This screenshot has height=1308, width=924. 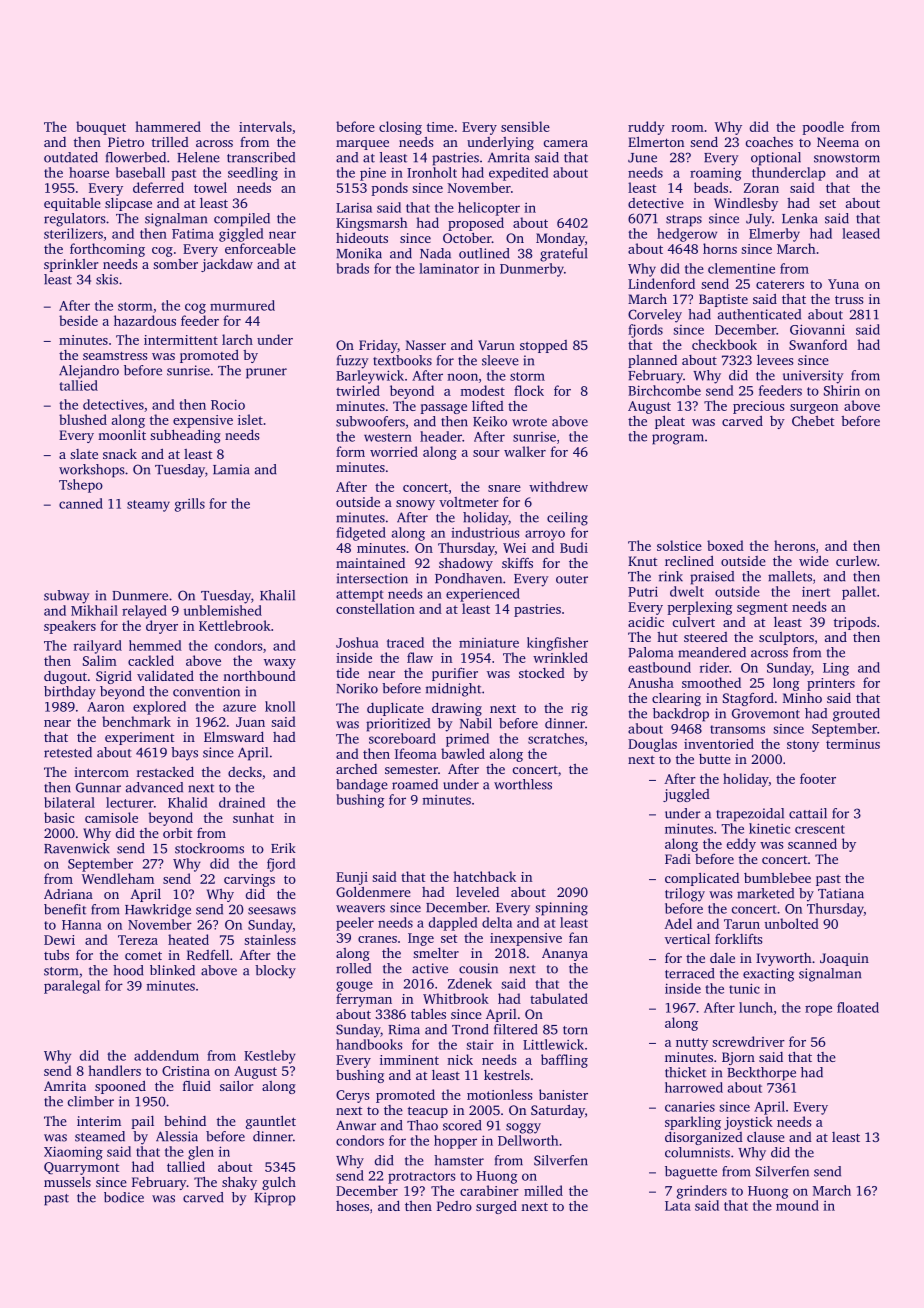 What do you see at coordinates (655, 316) in the screenshot?
I see `Corveley` at bounding box center [655, 316].
